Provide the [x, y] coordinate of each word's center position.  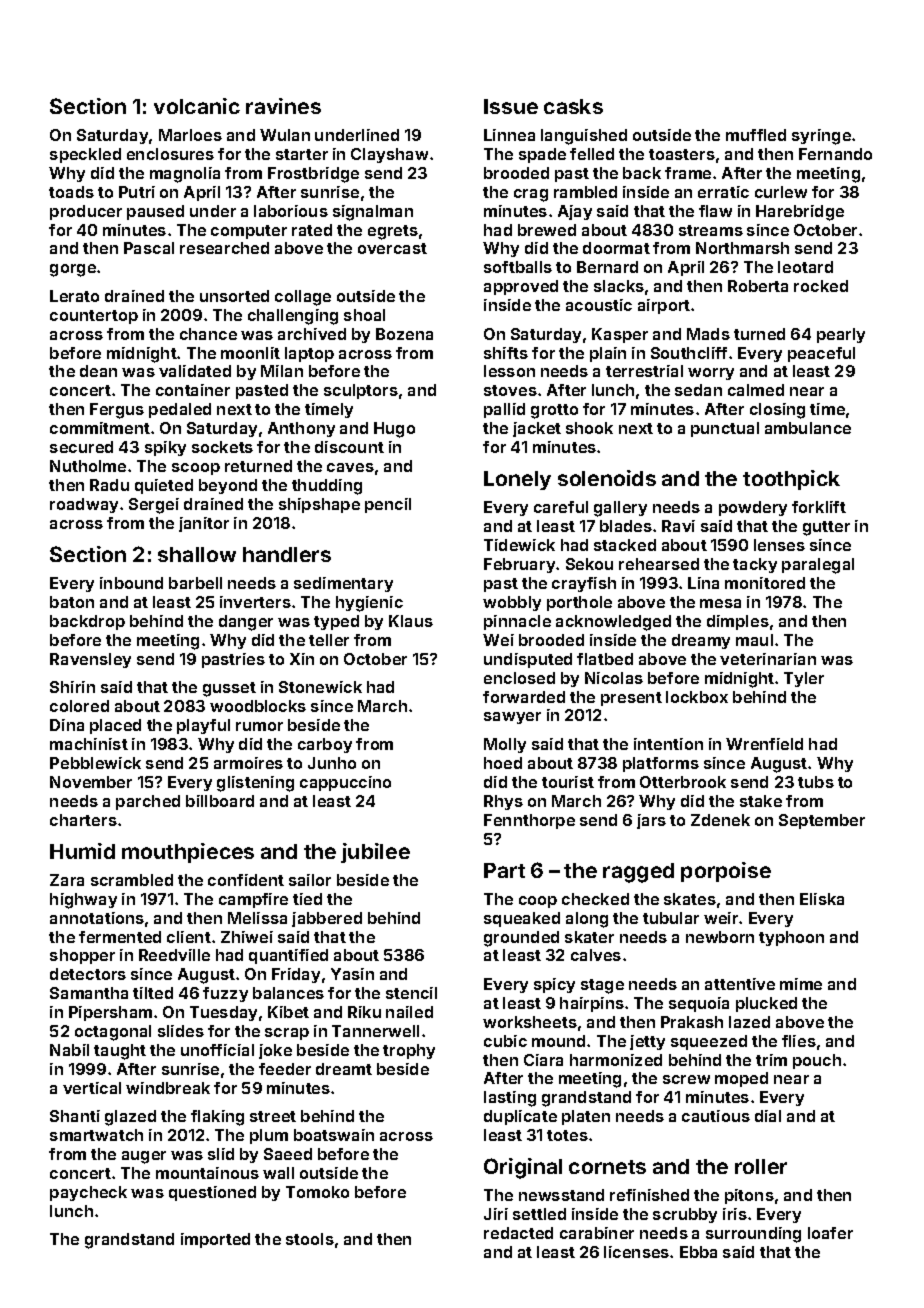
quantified [288, 956]
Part [504, 870]
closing [777, 411]
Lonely [517, 480]
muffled [756, 135]
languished [584, 137]
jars [651, 821]
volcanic [197, 106]
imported [215, 1240]
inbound [131, 583]
